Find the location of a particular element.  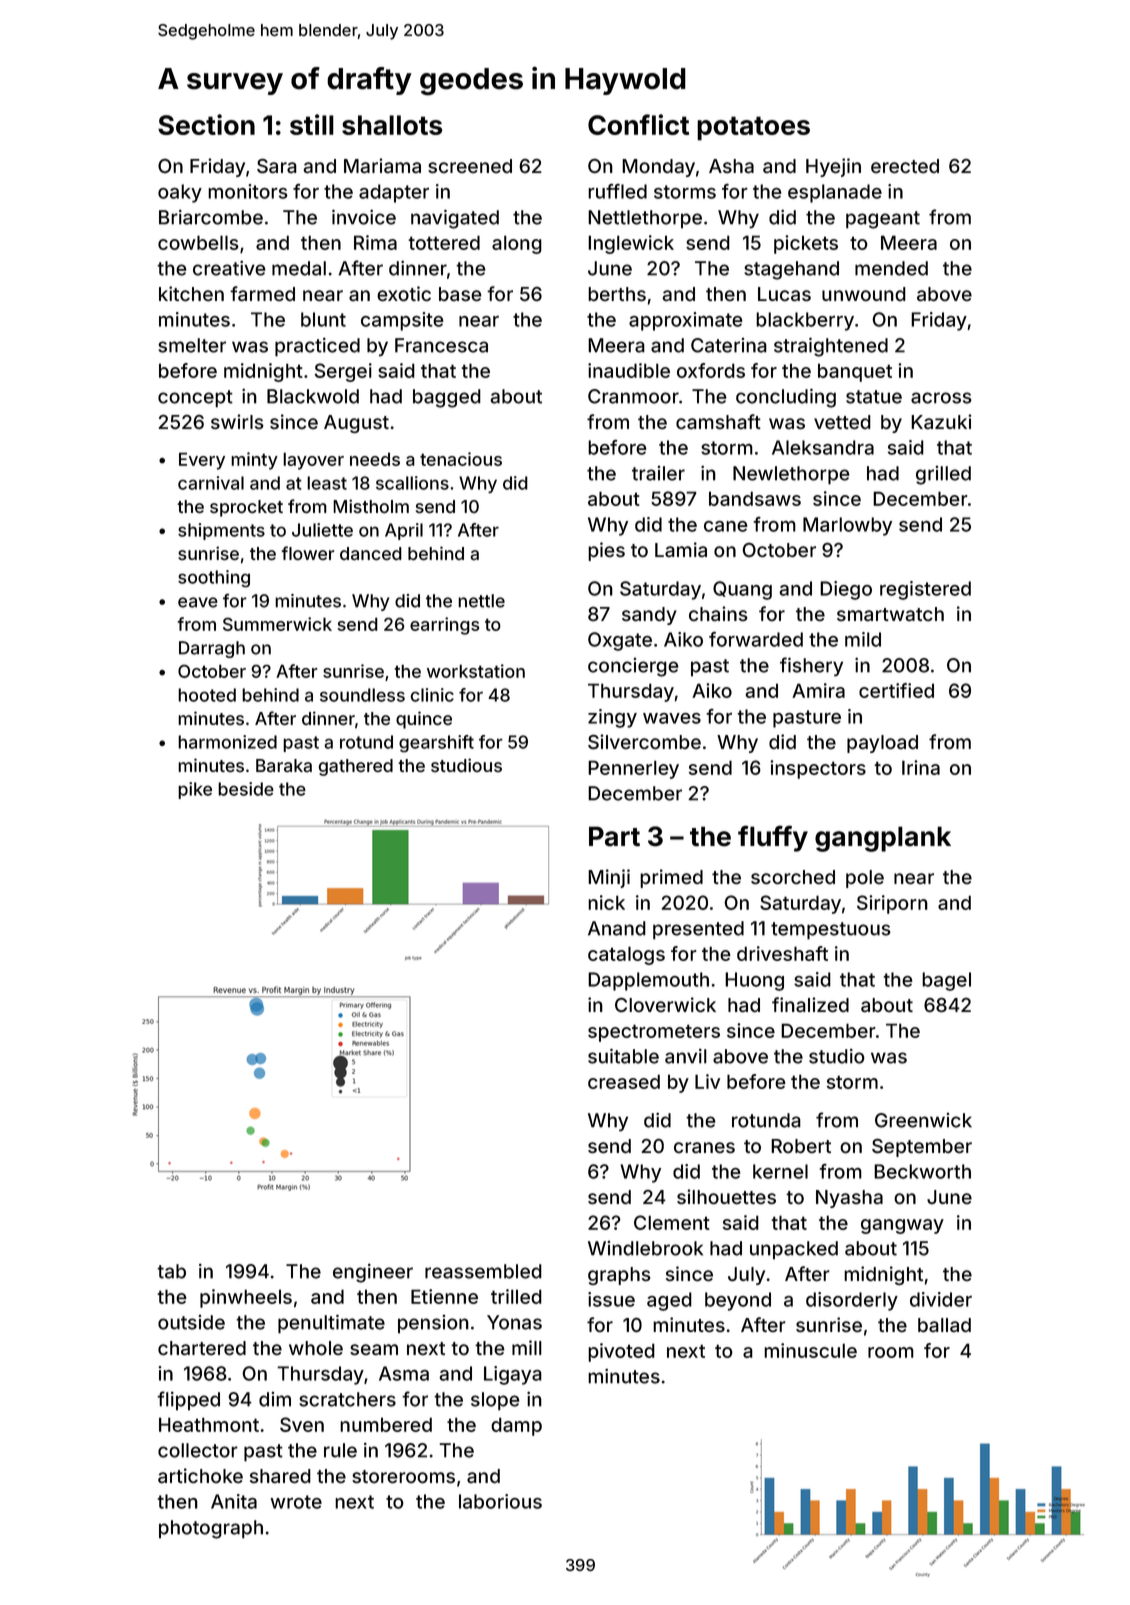

Siriporn is located at coordinates (892, 904).
